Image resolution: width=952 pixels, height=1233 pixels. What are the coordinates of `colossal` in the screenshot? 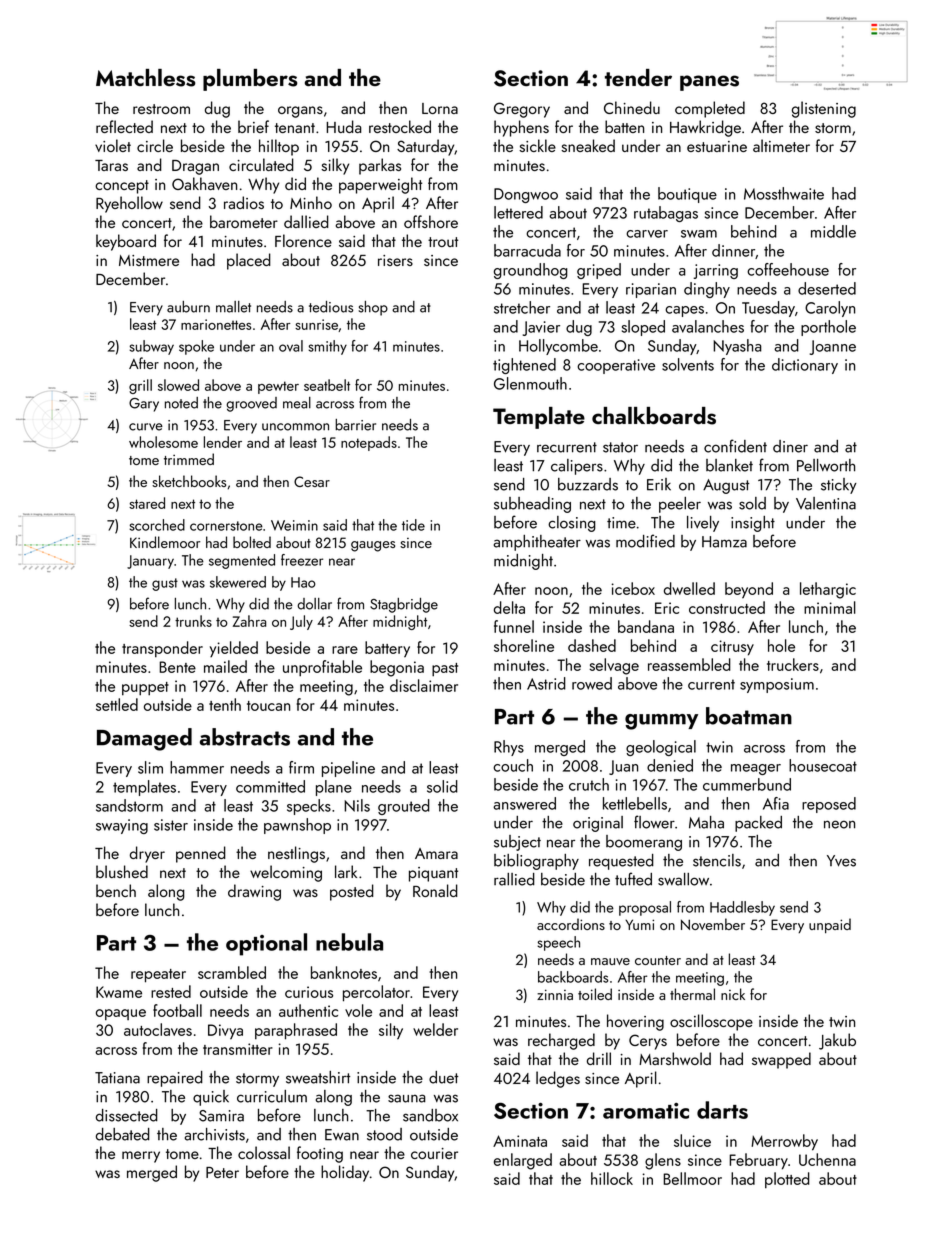 It's located at (264, 1152).
